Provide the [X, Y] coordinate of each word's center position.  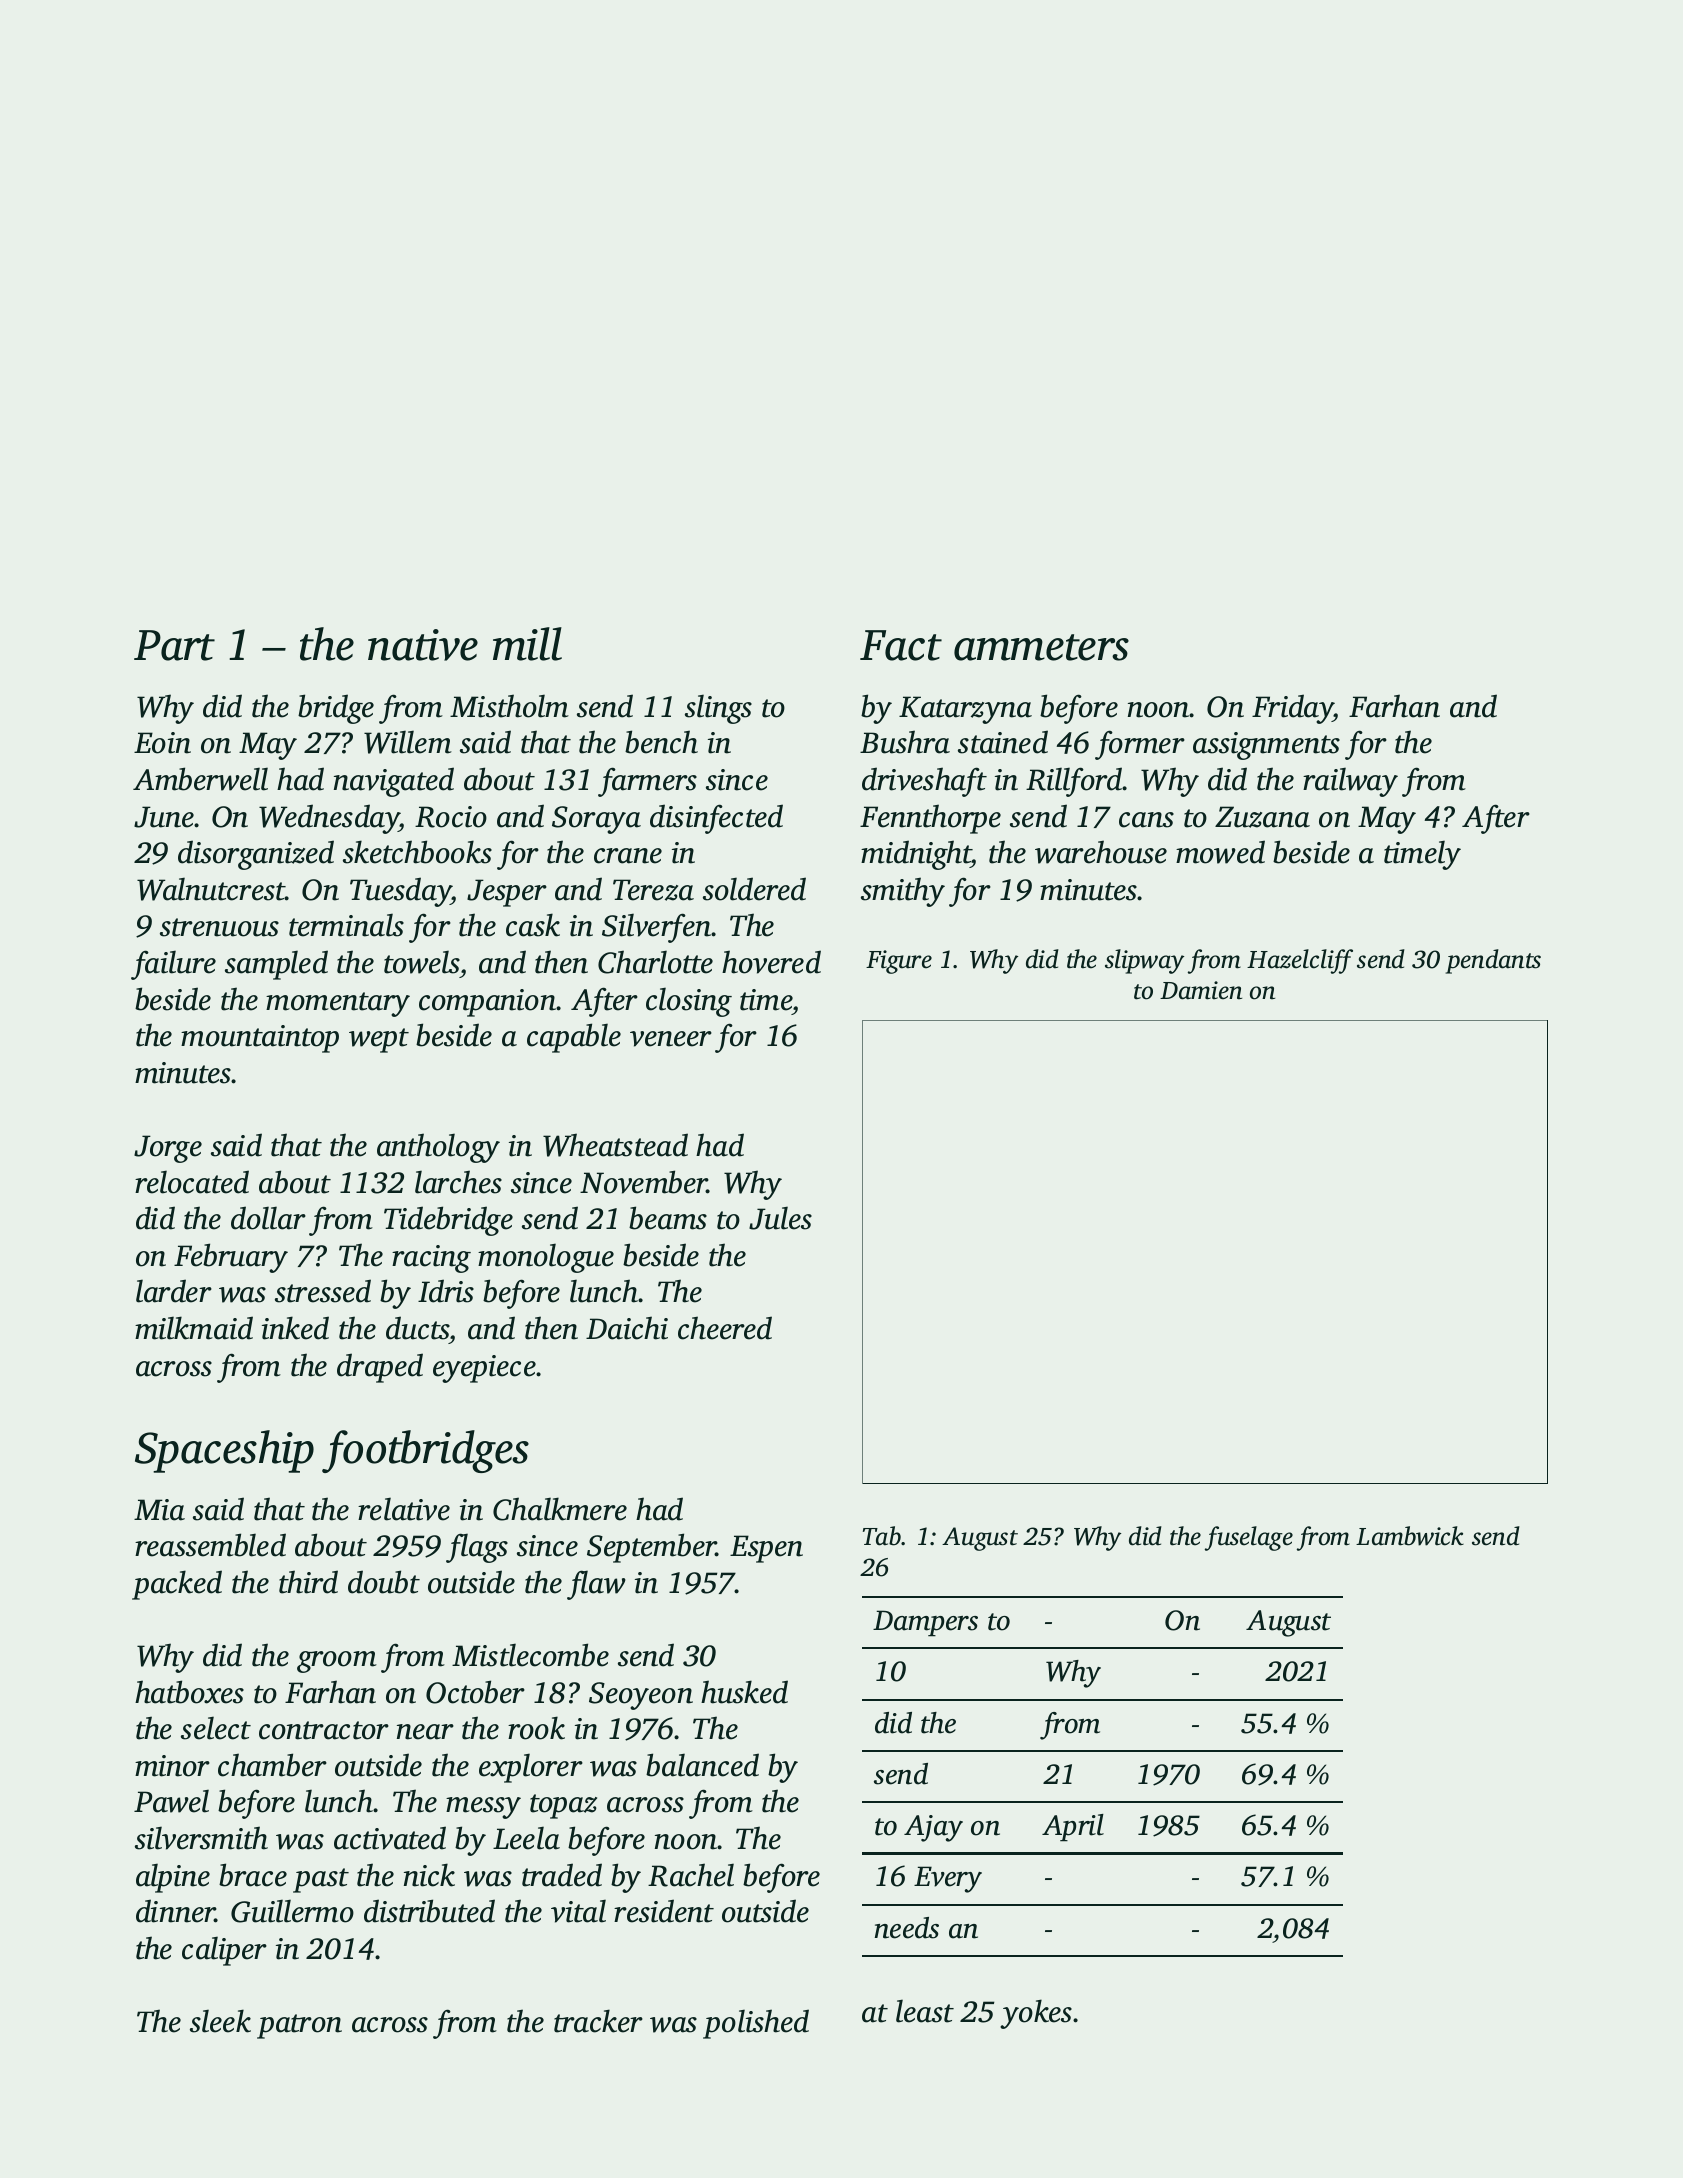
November [644, 1182]
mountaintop [260, 1039]
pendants [1493, 961]
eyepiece [484, 1369]
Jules [780, 1218]
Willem [408, 742]
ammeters [1041, 647]
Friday [1292, 709]
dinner [175, 1911]
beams [668, 1218]
